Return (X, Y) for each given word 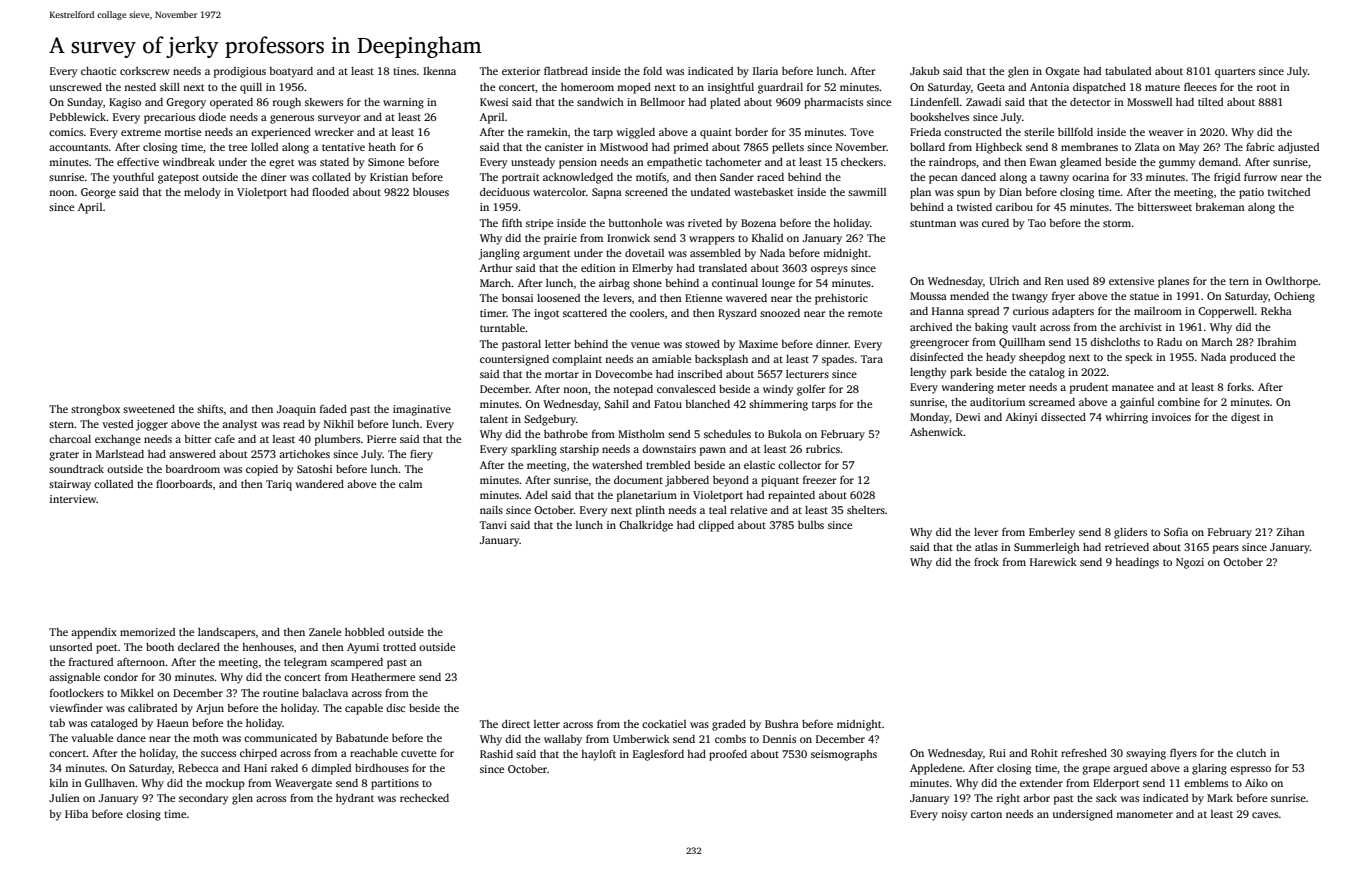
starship (579, 450)
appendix (94, 633)
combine (1179, 402)
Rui (997, 753)
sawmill (867, 192)
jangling (499, 254)
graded (729, 725)
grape (1096, 770)
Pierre (381, 439)
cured (995, 223)
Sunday (85, 103)
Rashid (496, 754)
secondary (203, 799)
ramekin (547, 132)
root (1266, 87)
